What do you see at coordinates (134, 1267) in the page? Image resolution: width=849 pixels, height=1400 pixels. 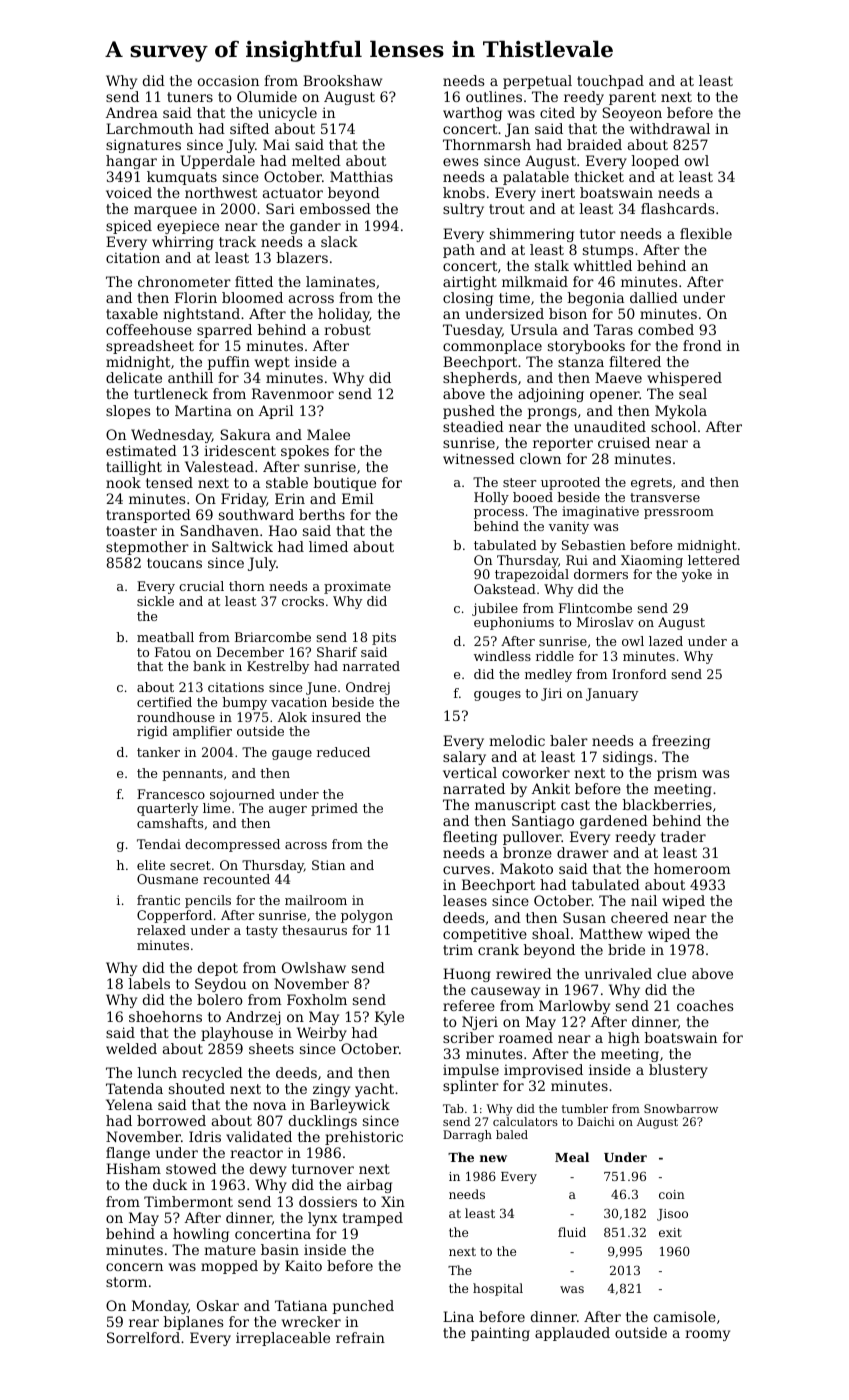 I see `concern` at bounding box center [134, 1267].
